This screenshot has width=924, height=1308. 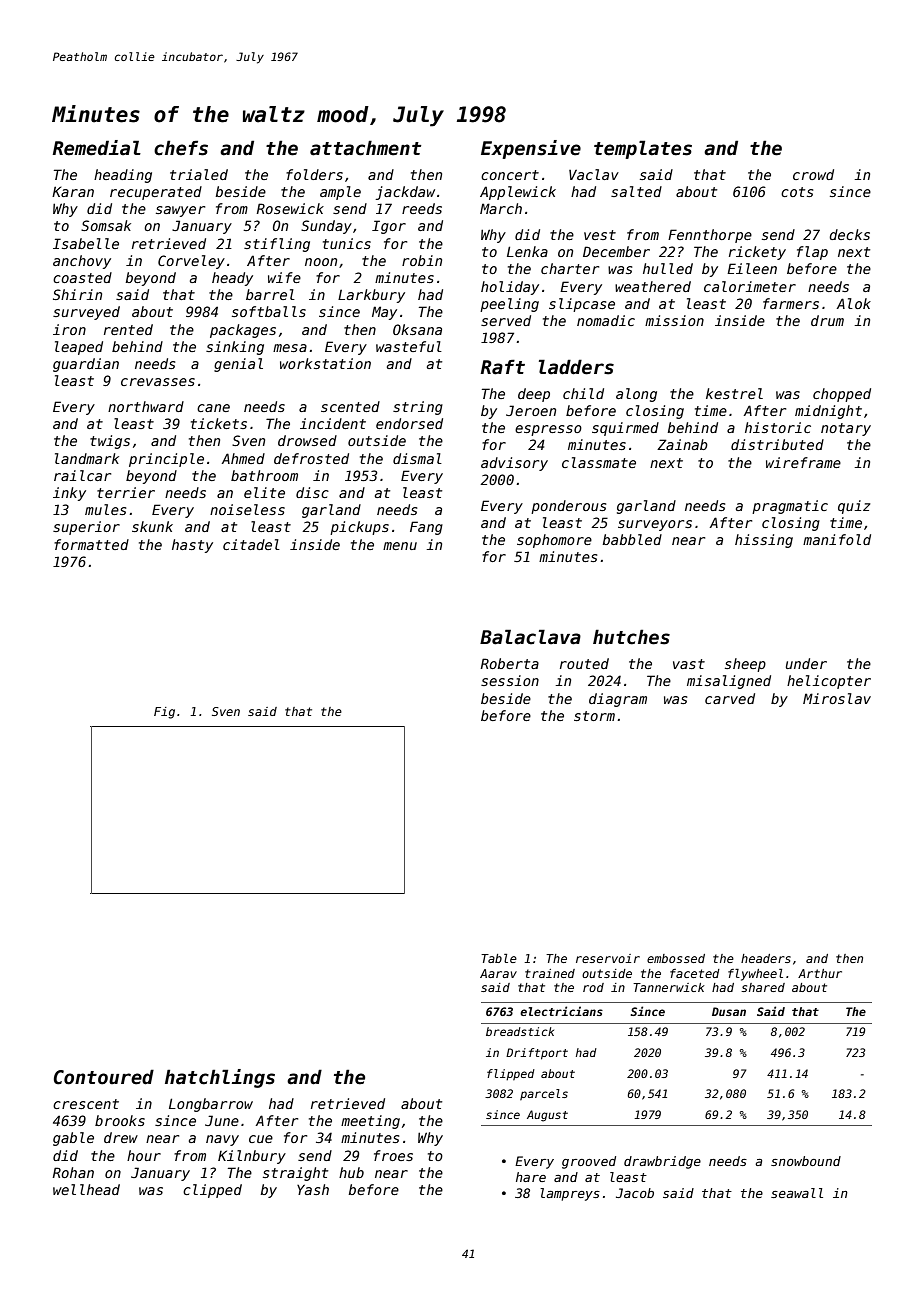 What do you see at coordinates (820, 973) in the screenshot?
I see `Arthur` at bounding box center [820, 973].
